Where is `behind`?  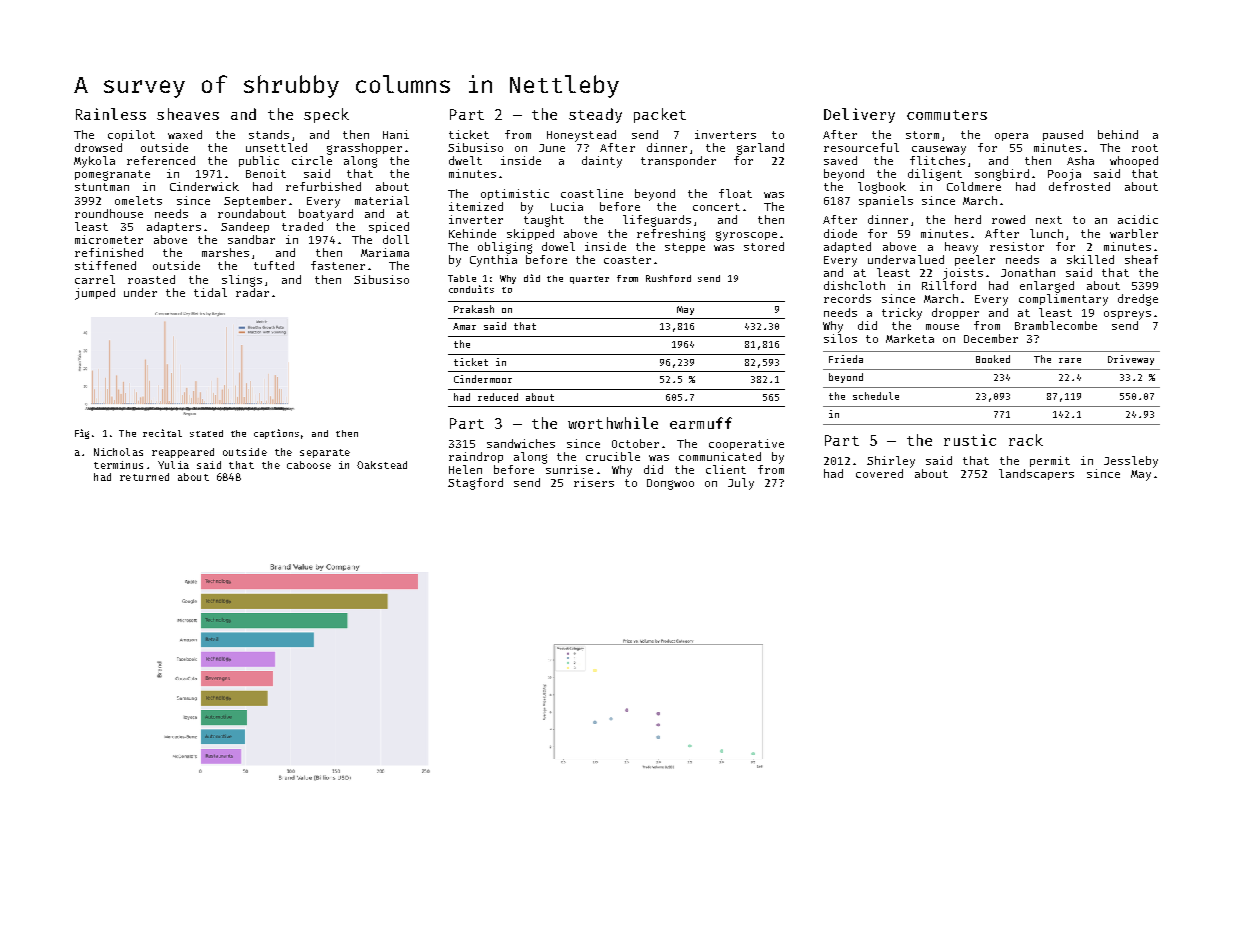 behind is located at coordinates (1118, 134).
